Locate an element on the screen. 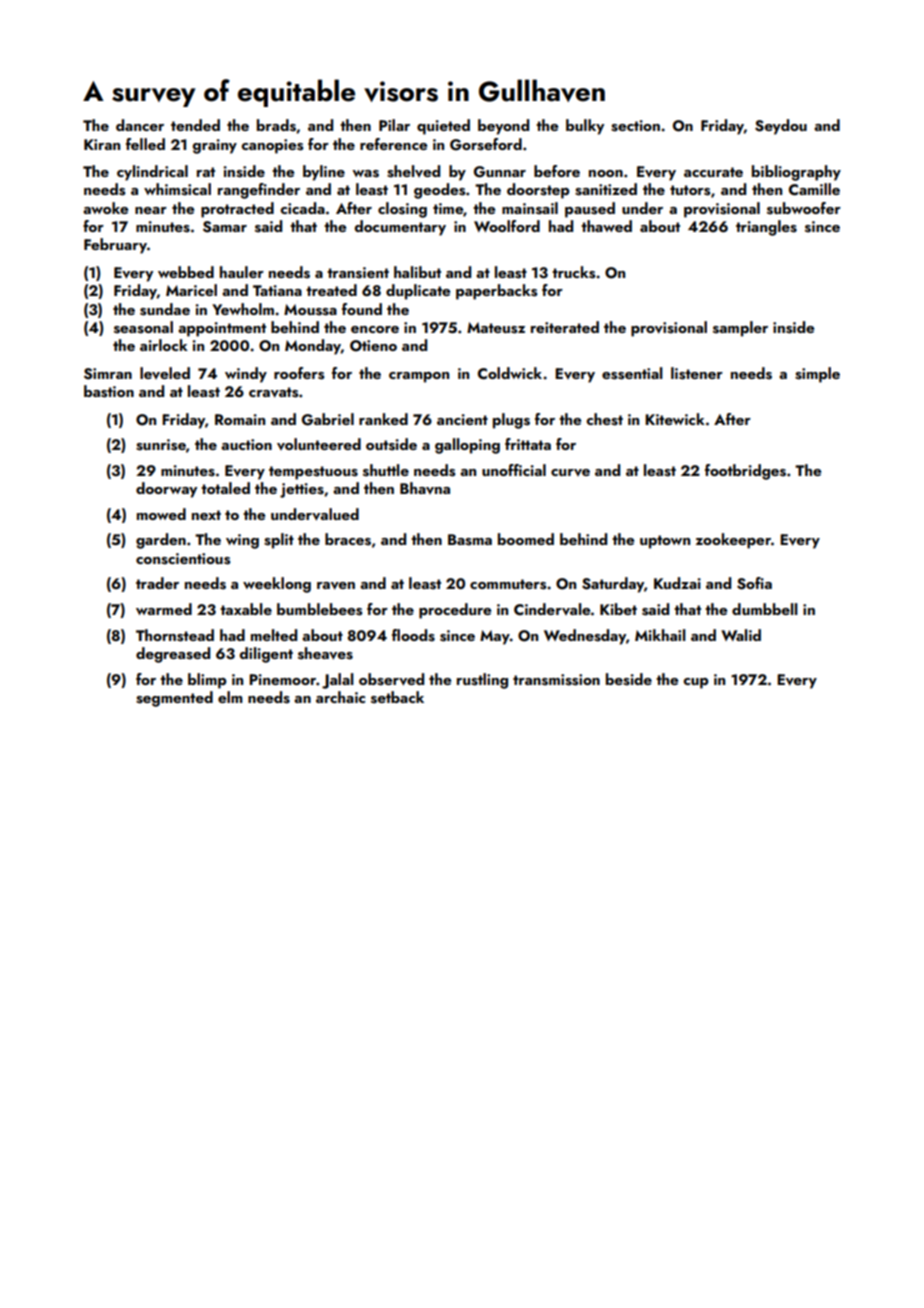 The height and width of the screenshot is (1308, 924). Bhavna is located at coordinates (425, 488).
